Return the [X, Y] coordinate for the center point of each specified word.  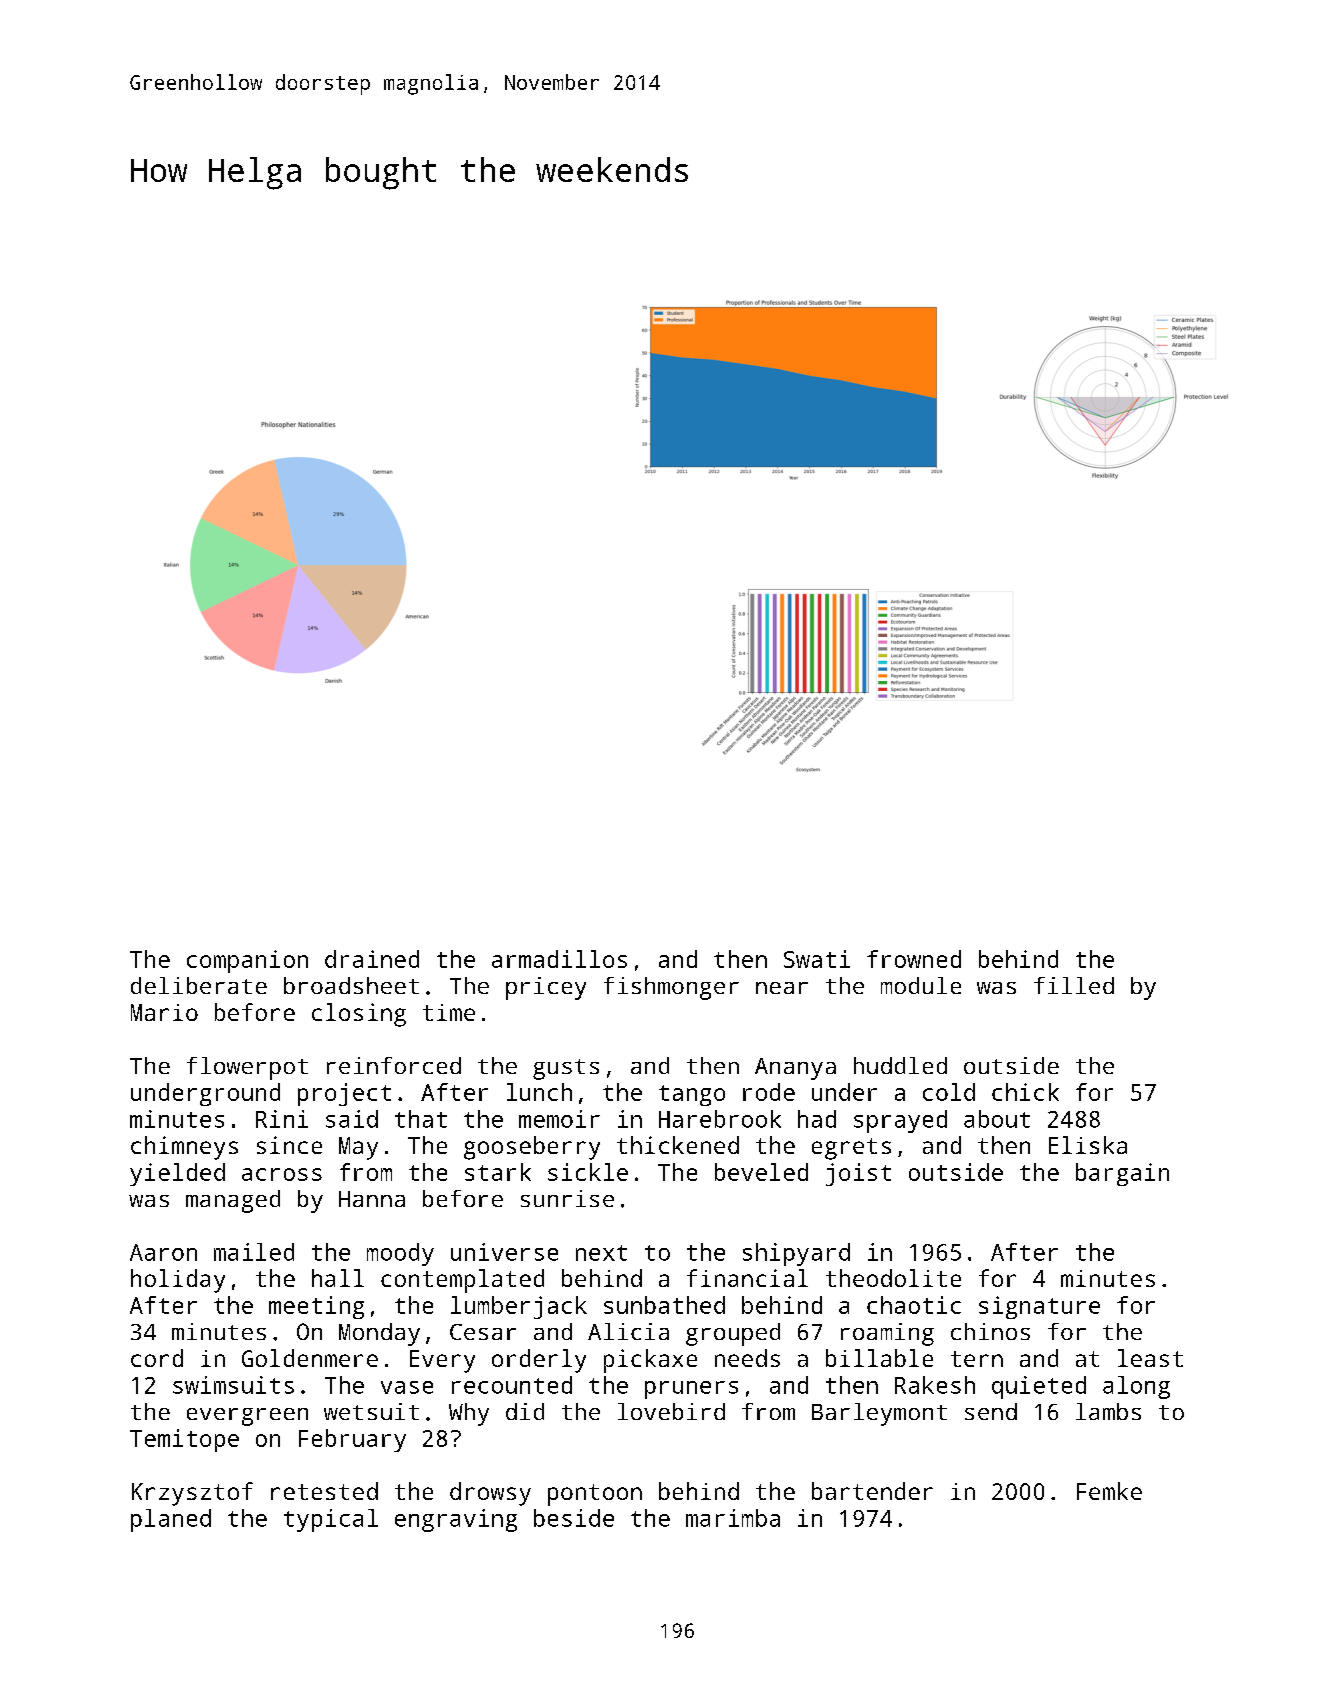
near [782, 988]
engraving [456, 1520]
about [997, 1119]
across [282, 1174]
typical [331, 1520]
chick [1025, 1092]
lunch [539, 1092]
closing [359, 1015]
